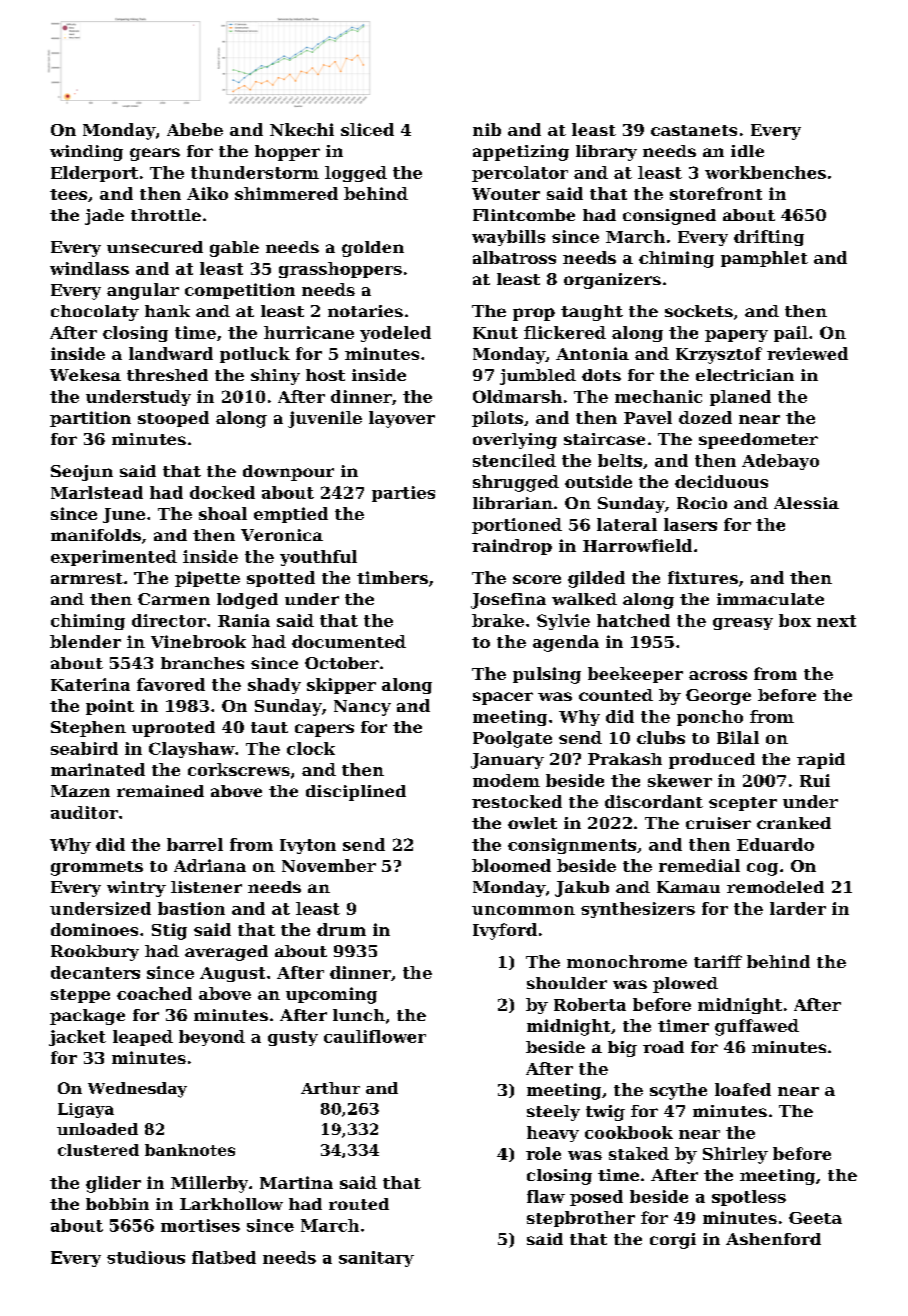 The width and height of the document is (908, 1316). Describe the element at coordinates (673, 1241) in the document. I see `corgi` at that location.
